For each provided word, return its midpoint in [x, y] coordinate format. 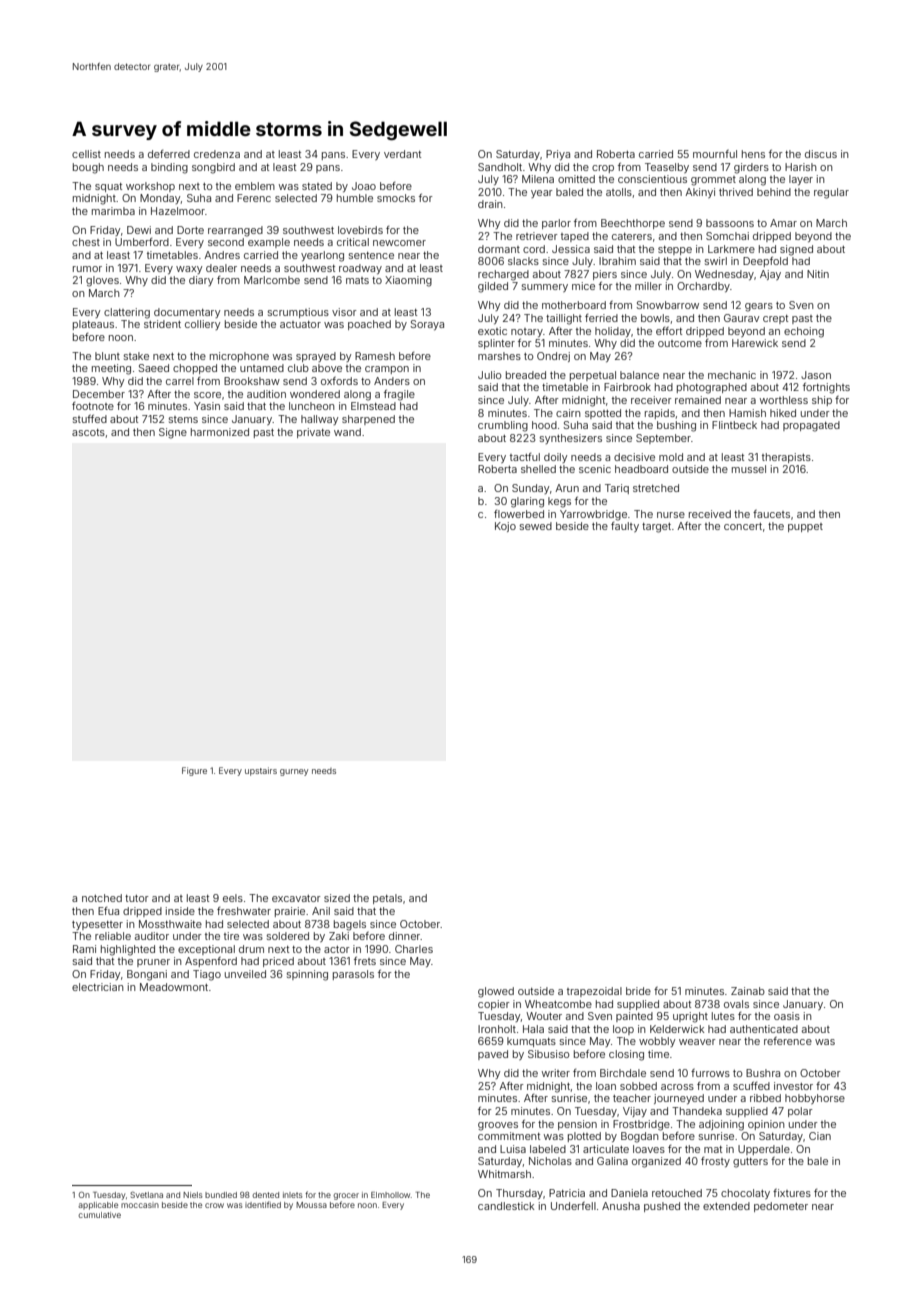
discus [821, 154]
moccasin [140, 1205]
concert [743, 526]
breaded [526, 375]
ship [822, 401]
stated [317, 186]
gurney [294, 772]
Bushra [763, 1073]
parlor [556, 224]
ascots [88, 432]
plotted [584, 1137]
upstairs [261, 771]
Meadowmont [174, 987]
